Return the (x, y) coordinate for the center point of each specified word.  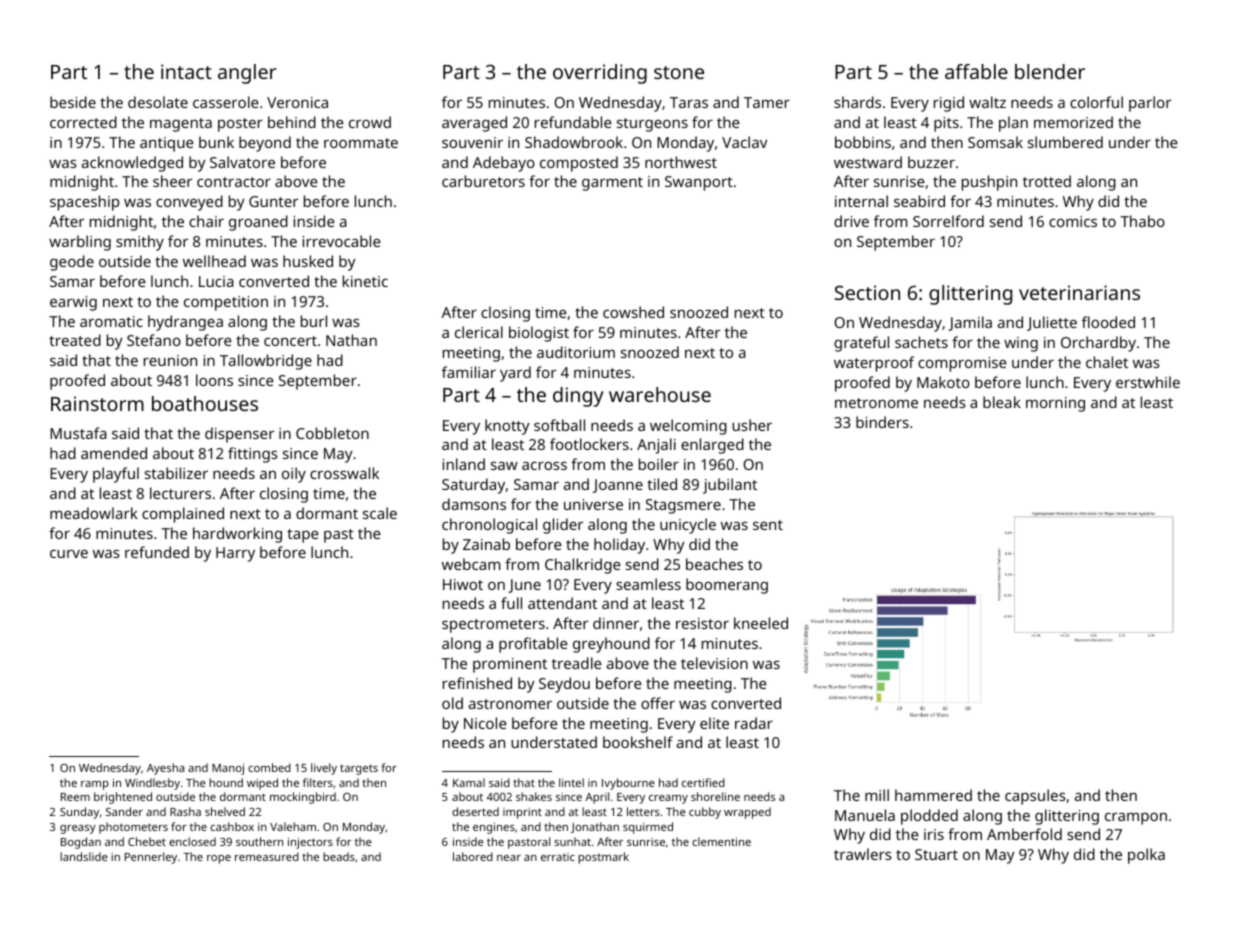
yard (515, 374)
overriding (600, 74)
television (714, 663)
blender (1050, 71)
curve (69, 554)
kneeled (761, 623)
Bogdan (81, 843)
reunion (170, 360)
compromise (962, 364)
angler (247, 74)
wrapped (747, 813)
